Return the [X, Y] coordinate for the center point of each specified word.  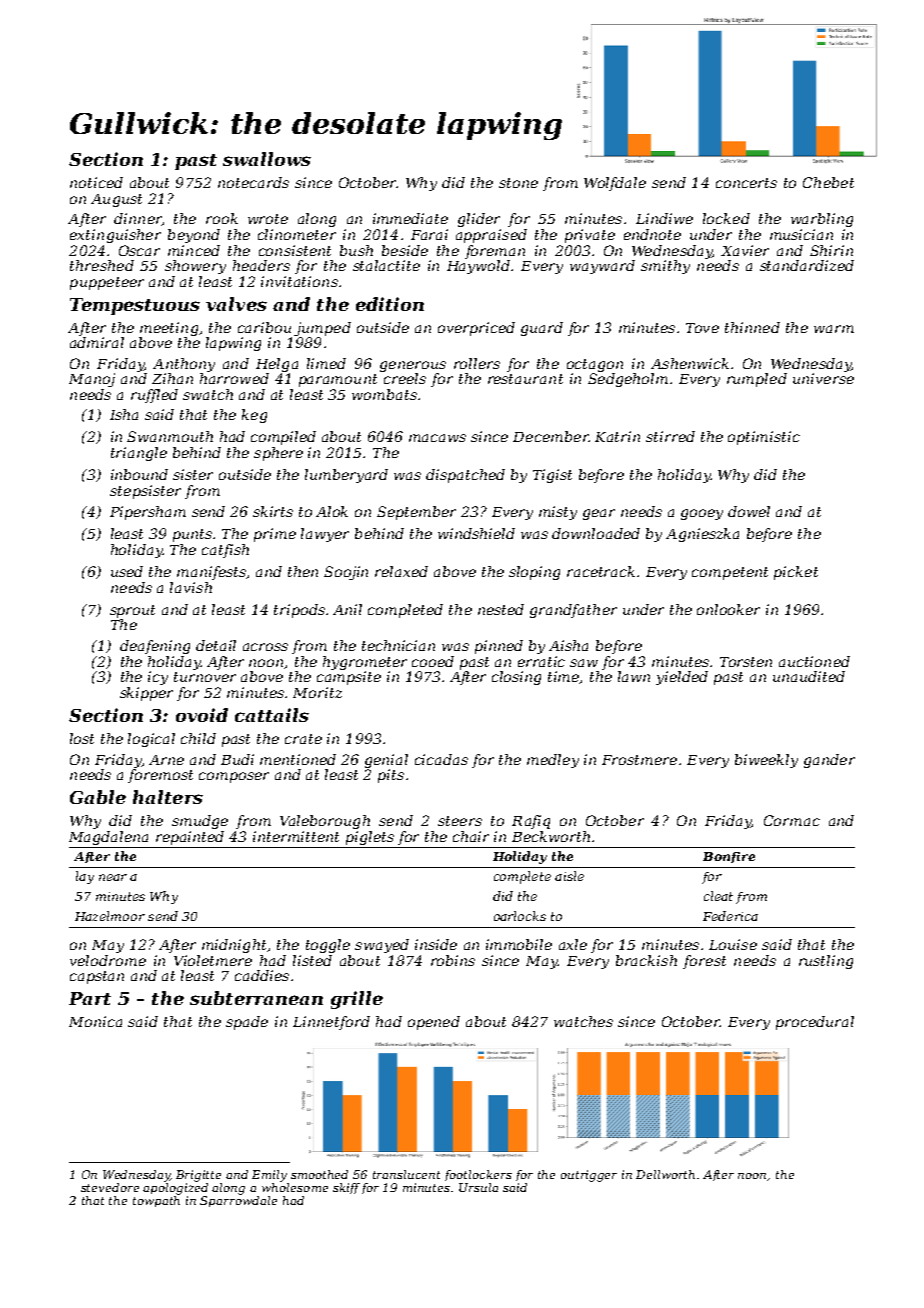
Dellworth [665, 1174]
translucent [406, 1174]
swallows [267, 159]
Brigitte [198, 1176]
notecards [253, 182]
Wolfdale [615, 184]
